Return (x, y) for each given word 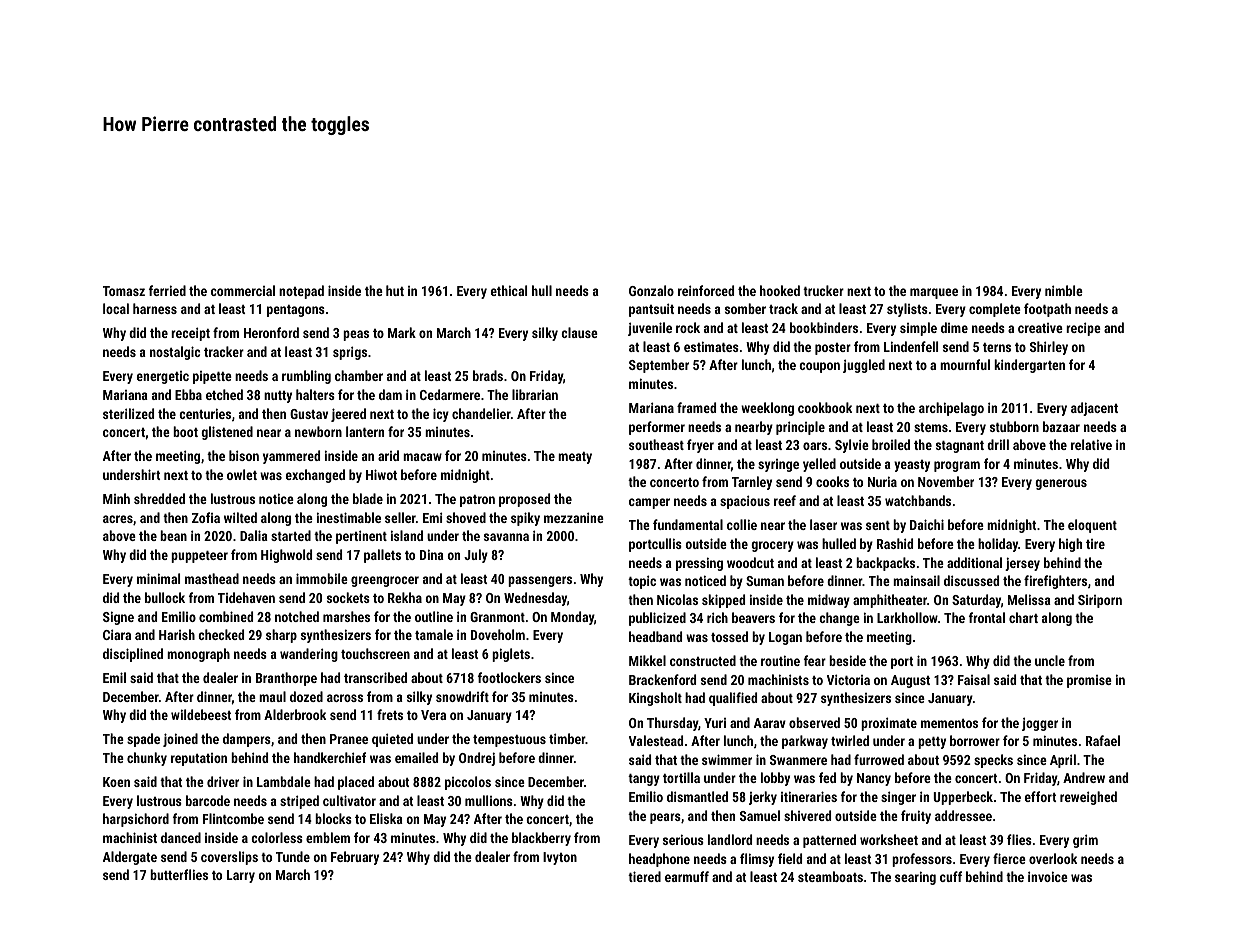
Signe (118, 618)
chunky (147, 759)
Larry (241, 876)
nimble (1064, 290)
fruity (916, 817)
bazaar (1061, 426)
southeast (656, 444)
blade (368, 498)
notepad (301, 292)
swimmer (727, 759)
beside (847, 660)
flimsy (757, 860)
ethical (509, 290)
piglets (511, 655)
